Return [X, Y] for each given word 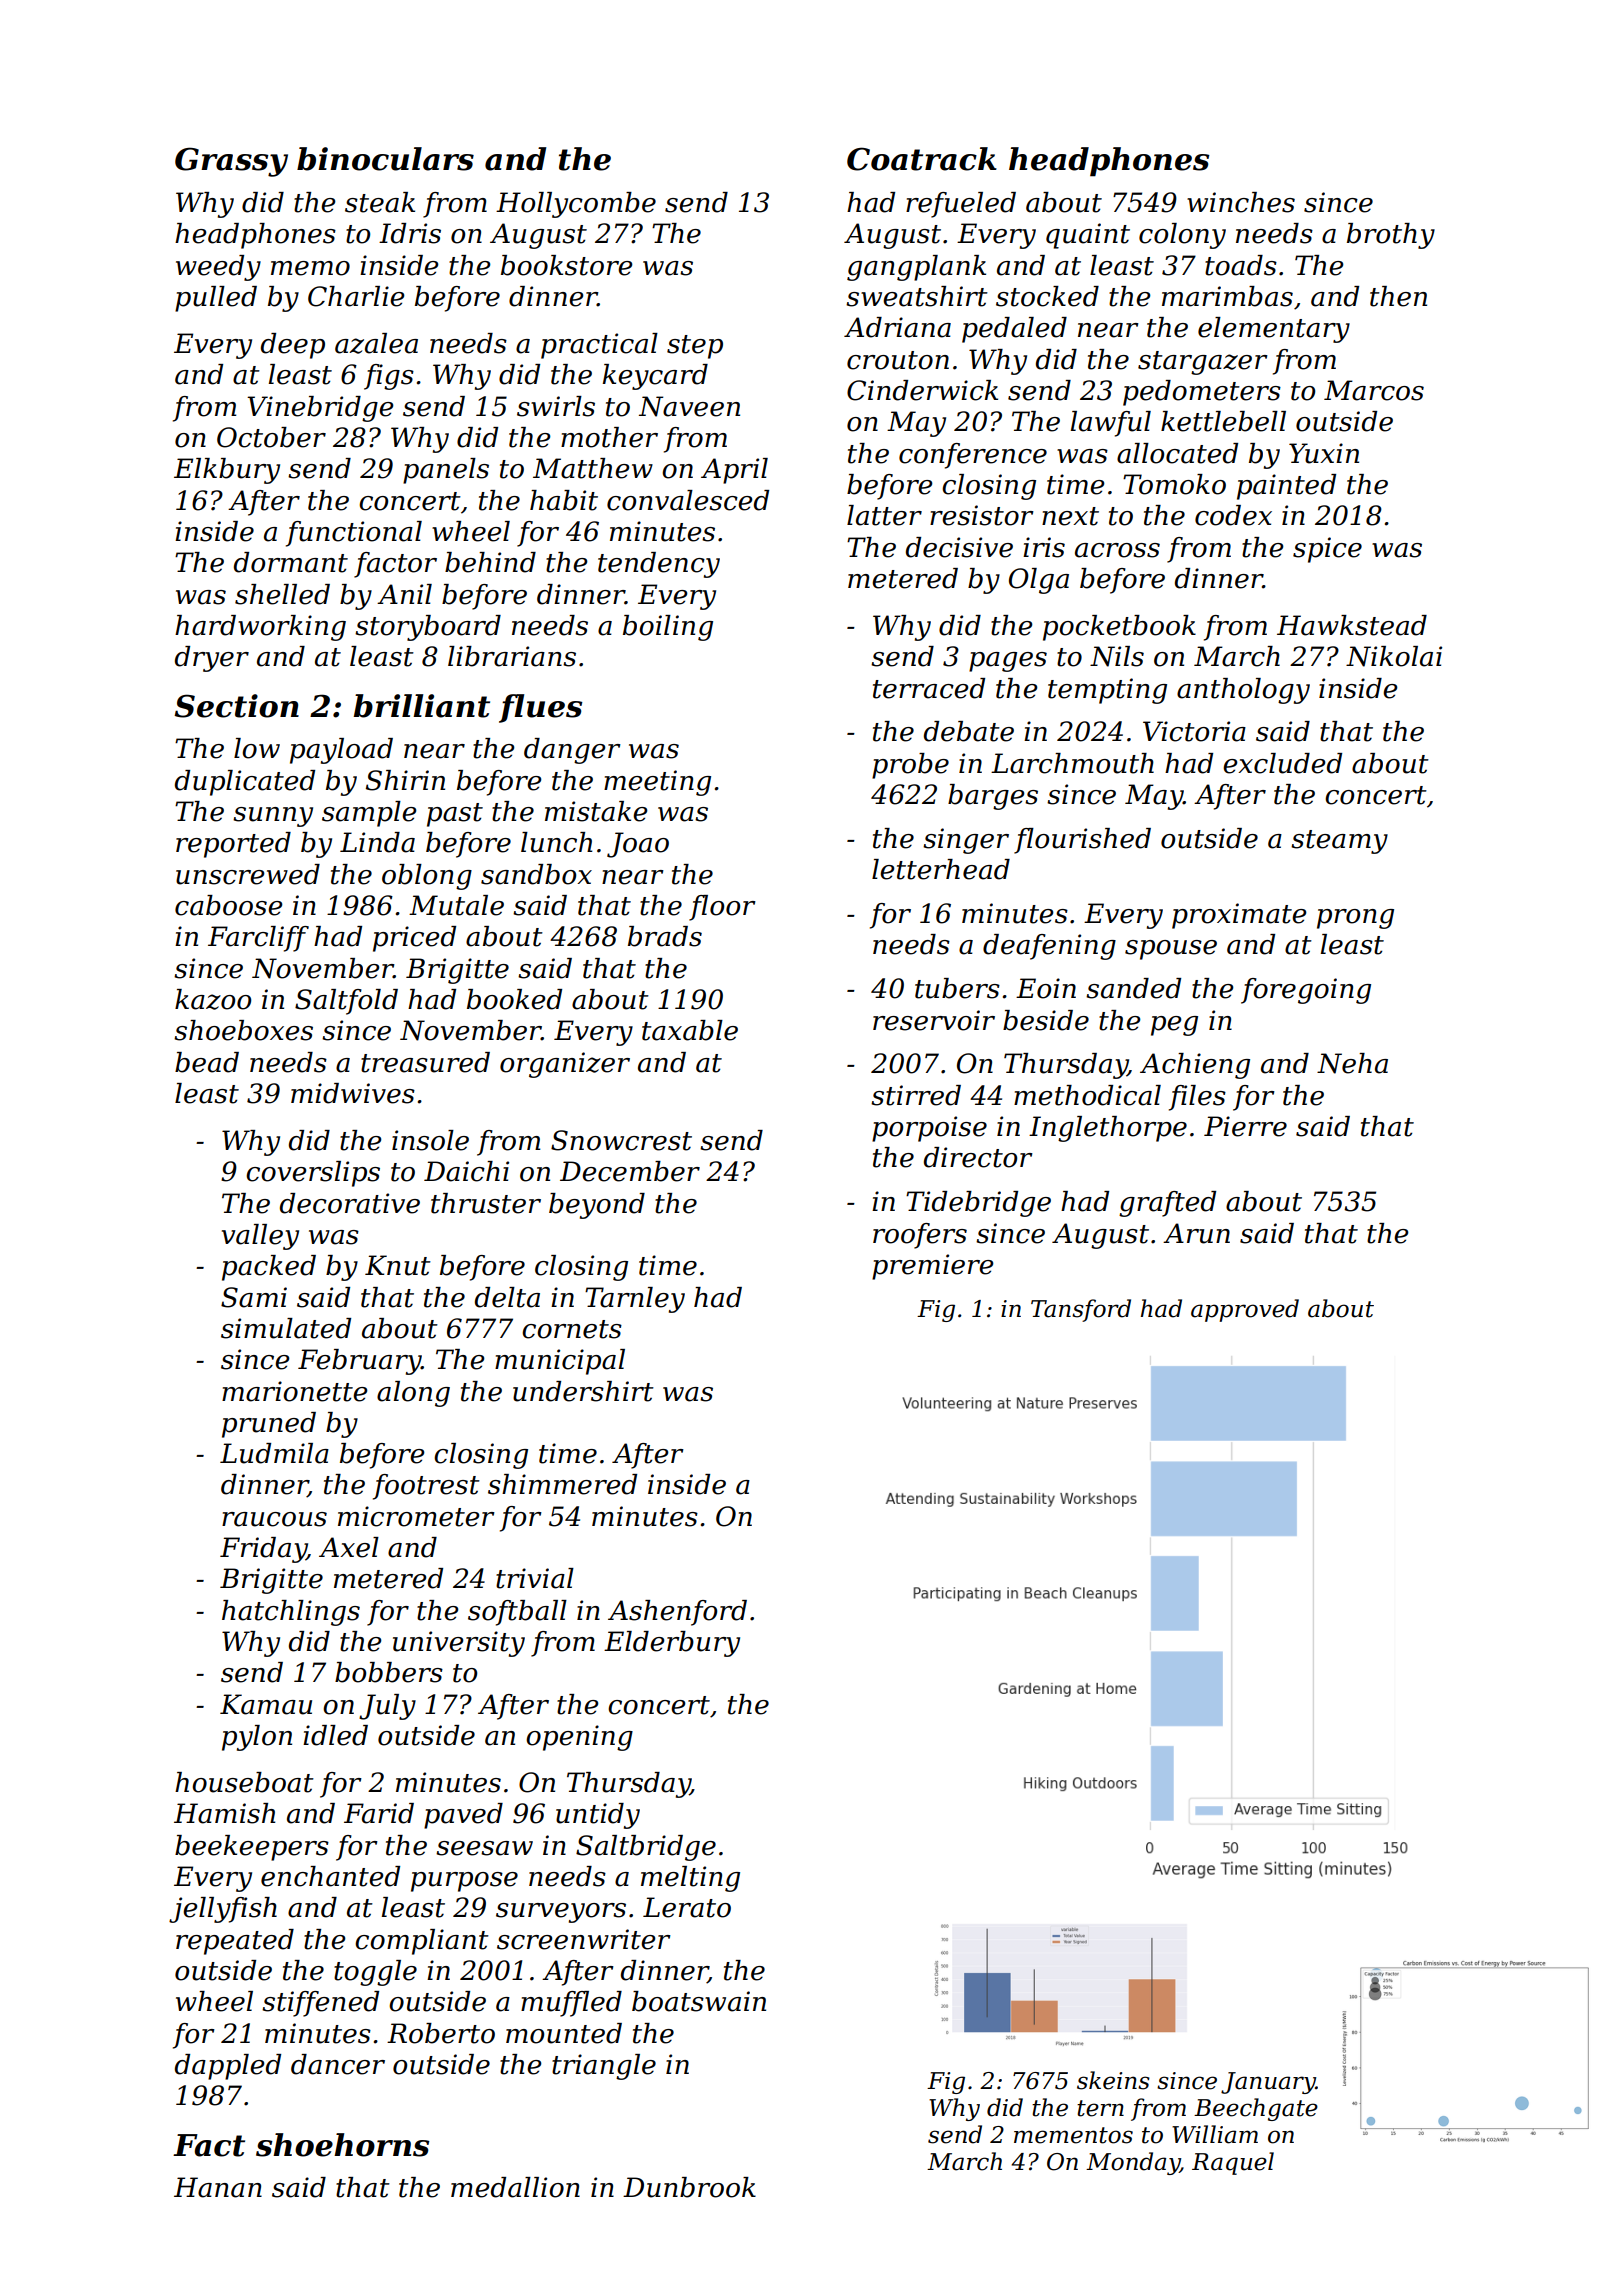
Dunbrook [689, 2187]
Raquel [1233, 2163]
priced [414, 939]
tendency [659, 565]
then [1398, 296]
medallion [515, 2187]
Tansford [1081, 1310]
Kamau [266, 1704]
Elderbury [672, 1644]
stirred [916, 1095]
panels [446, 471]
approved [1245, 1310]
